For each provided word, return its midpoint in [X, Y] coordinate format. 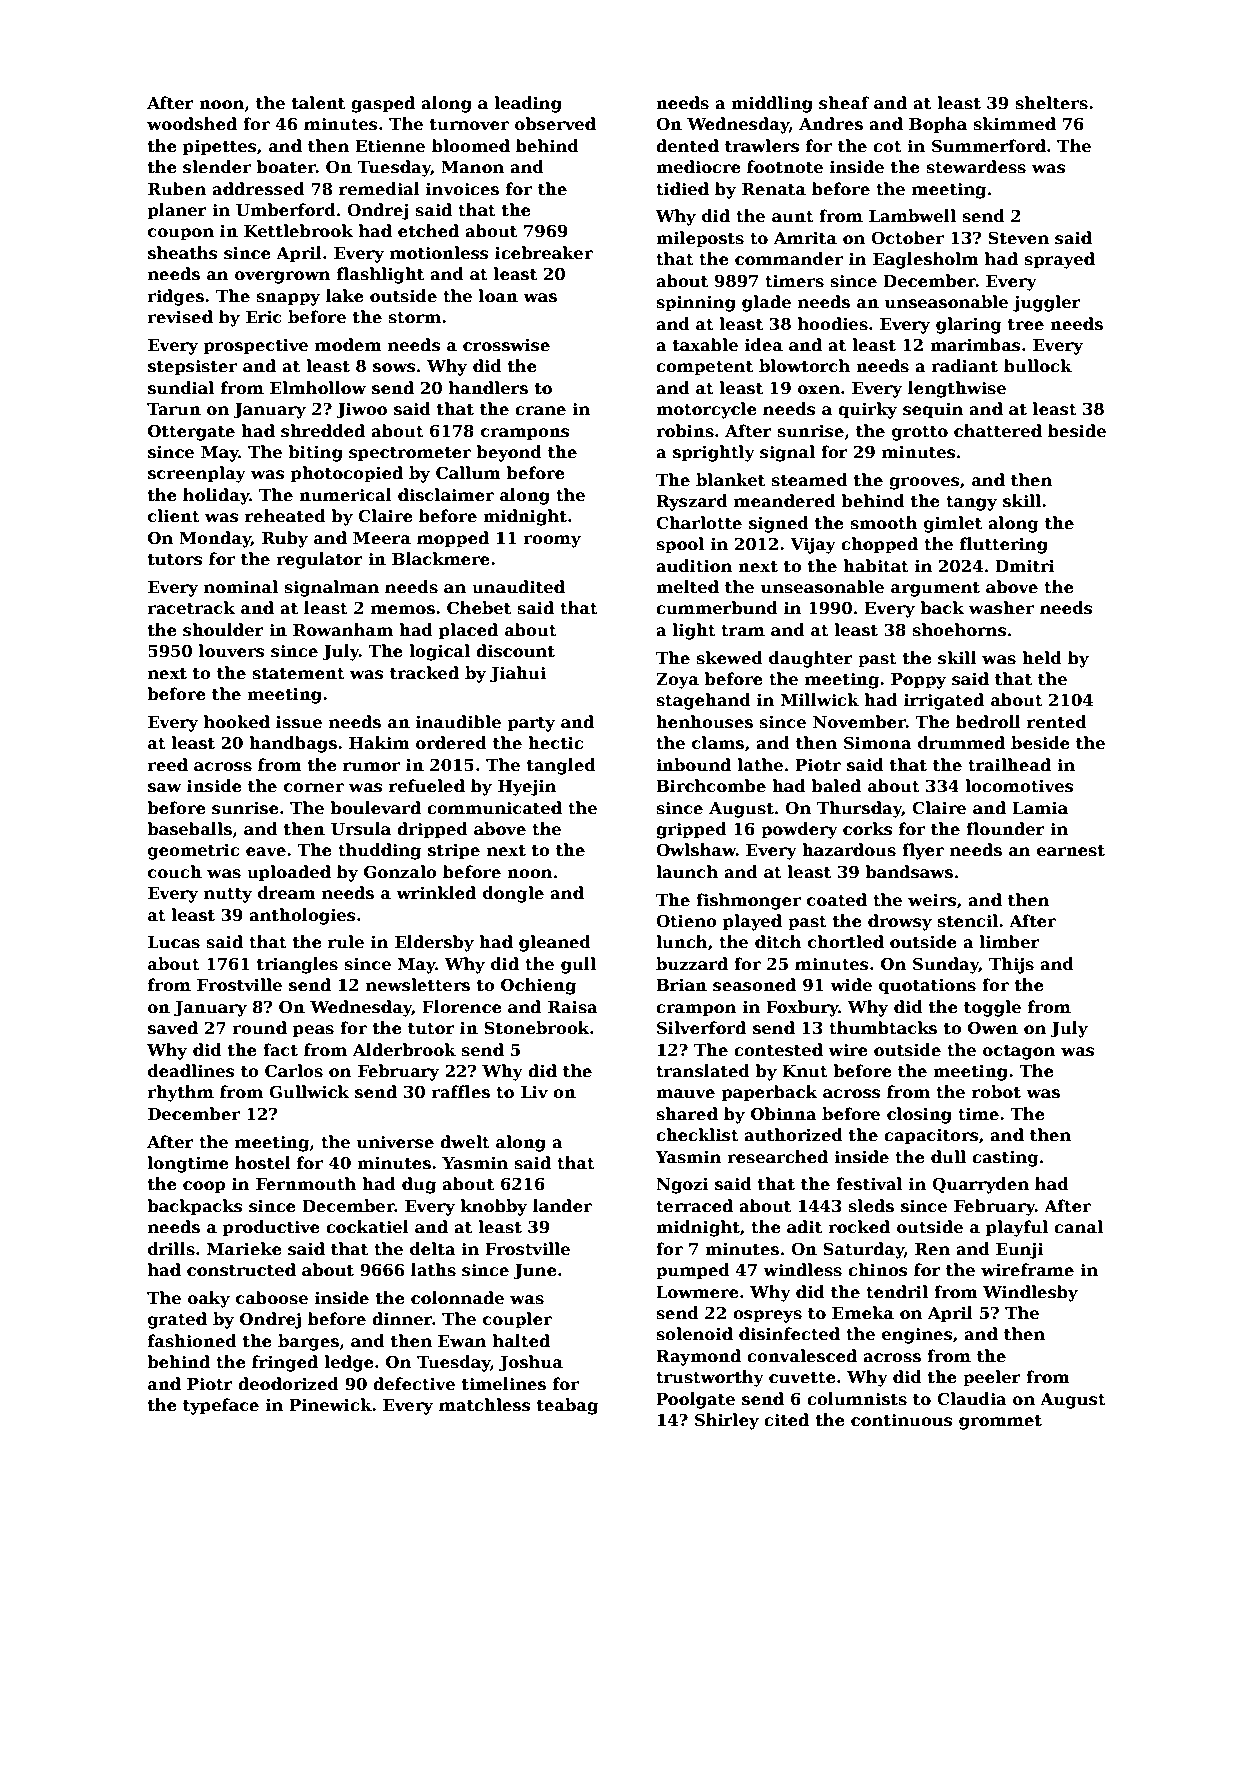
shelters [1051, 103]
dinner [402, 1319]
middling [772, 104]
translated [703, 1071]
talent [318, 103]
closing [919, 1115]
